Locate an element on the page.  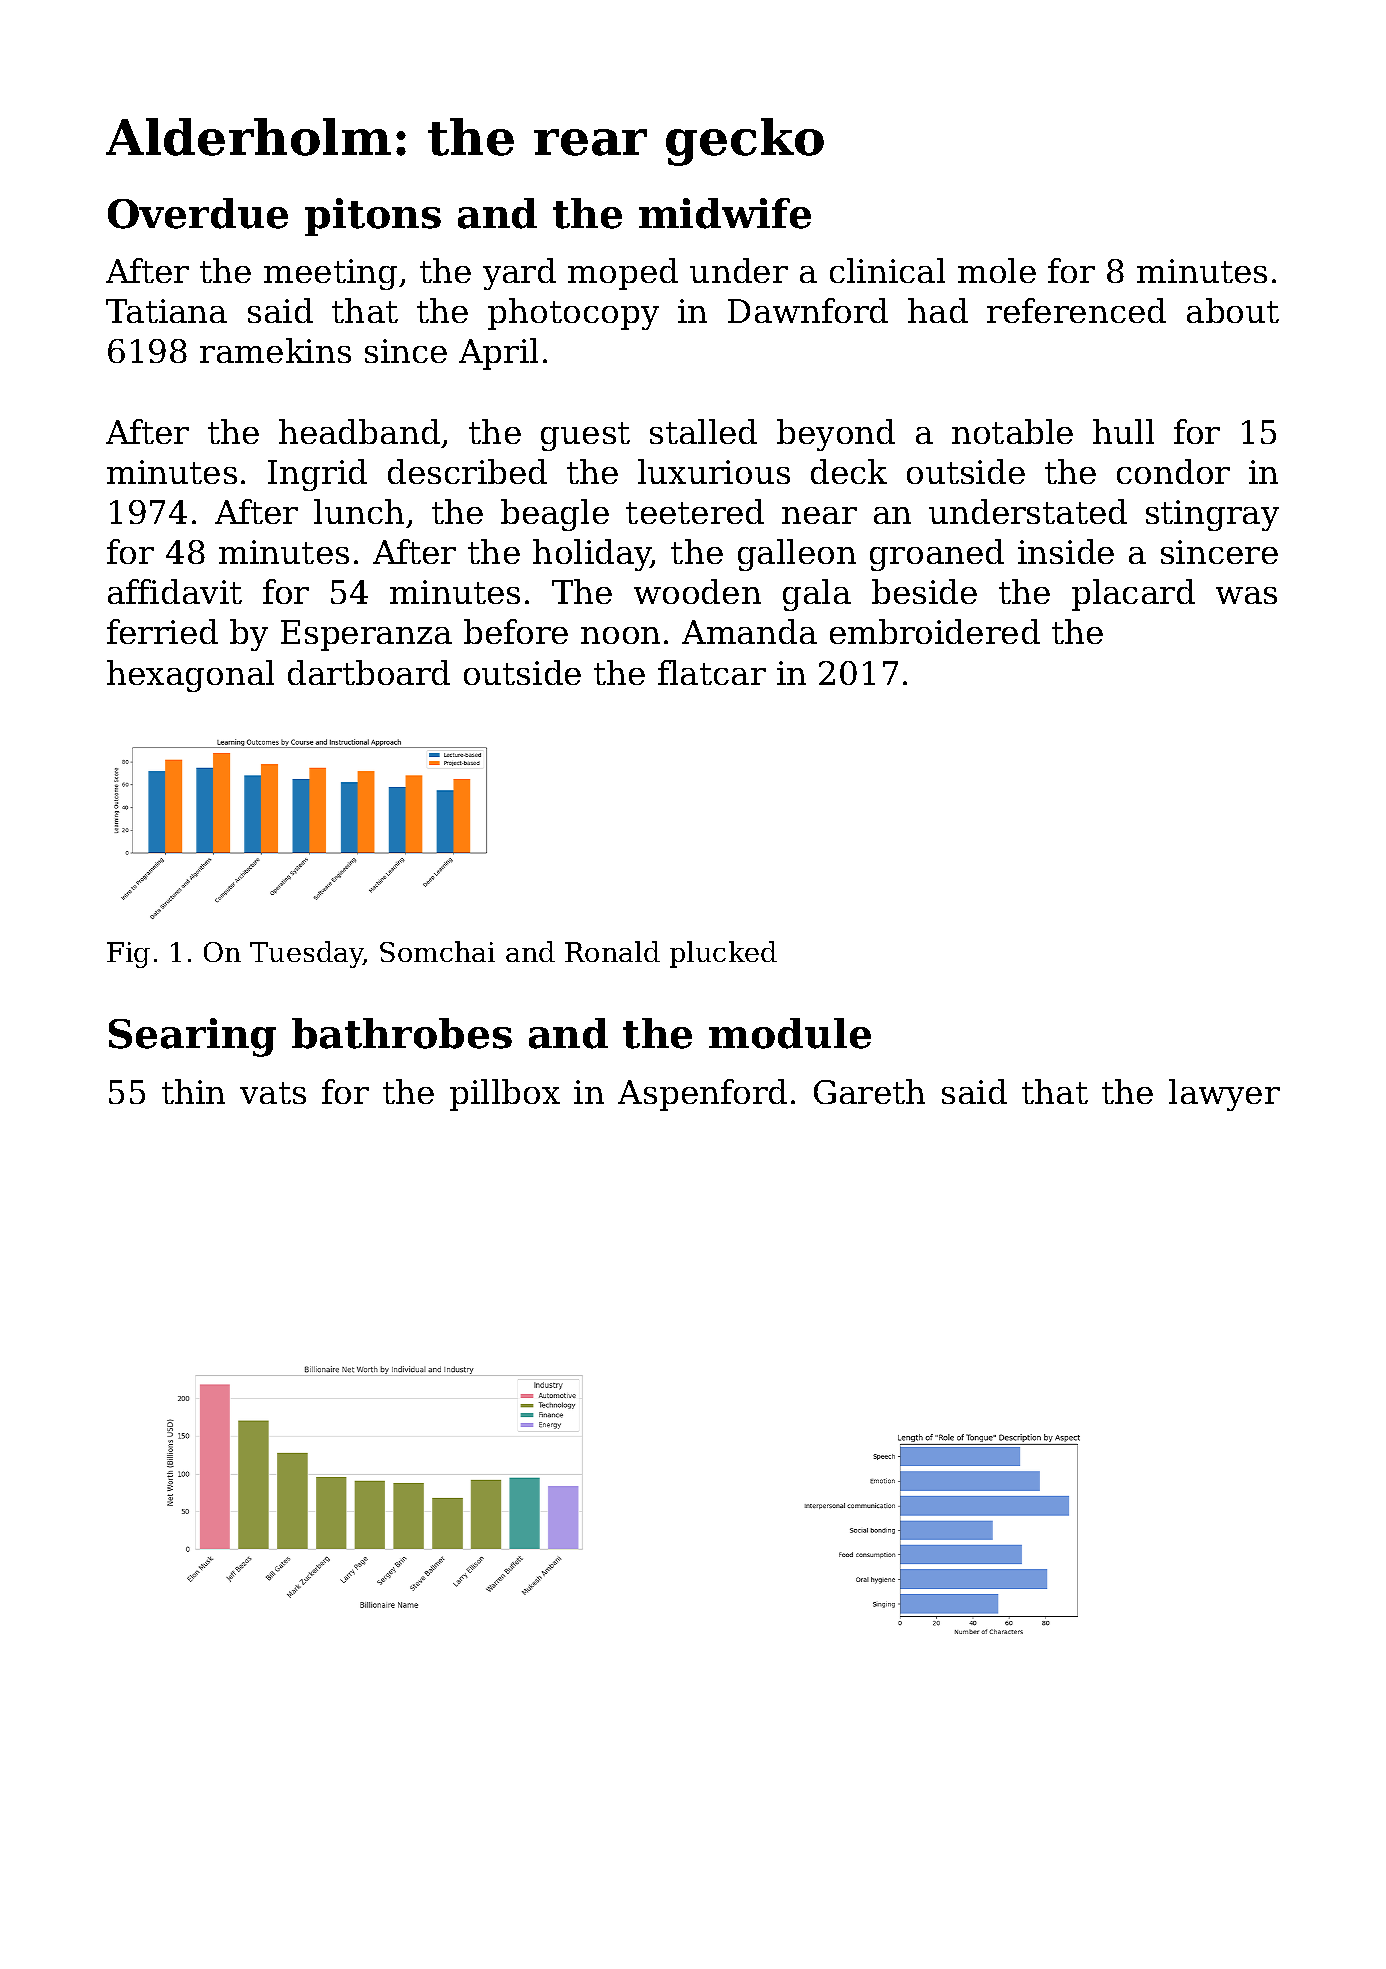
mole is located at coordinates (997, 270).
